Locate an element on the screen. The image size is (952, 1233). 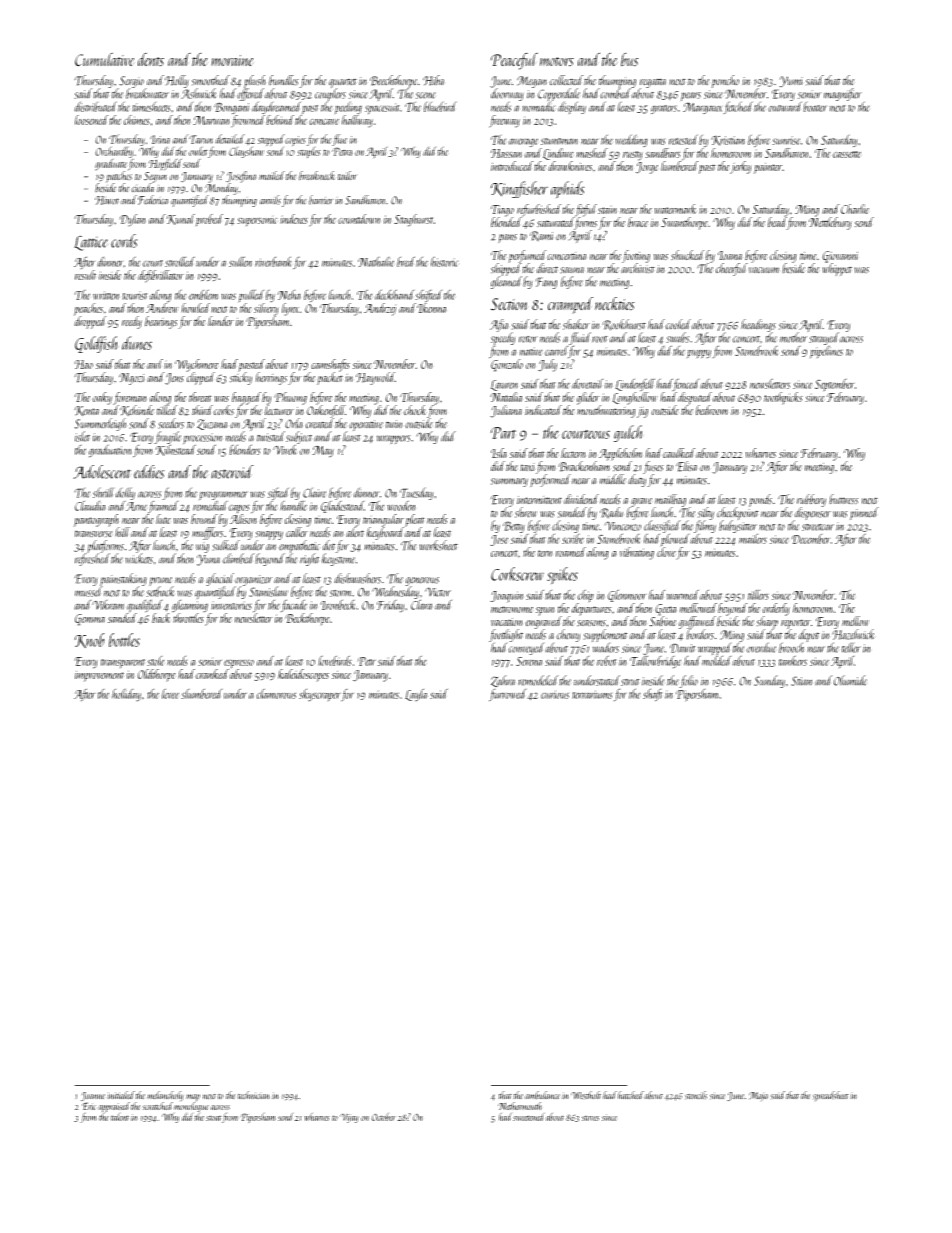
moraine is located at coordinates (233, 60).
